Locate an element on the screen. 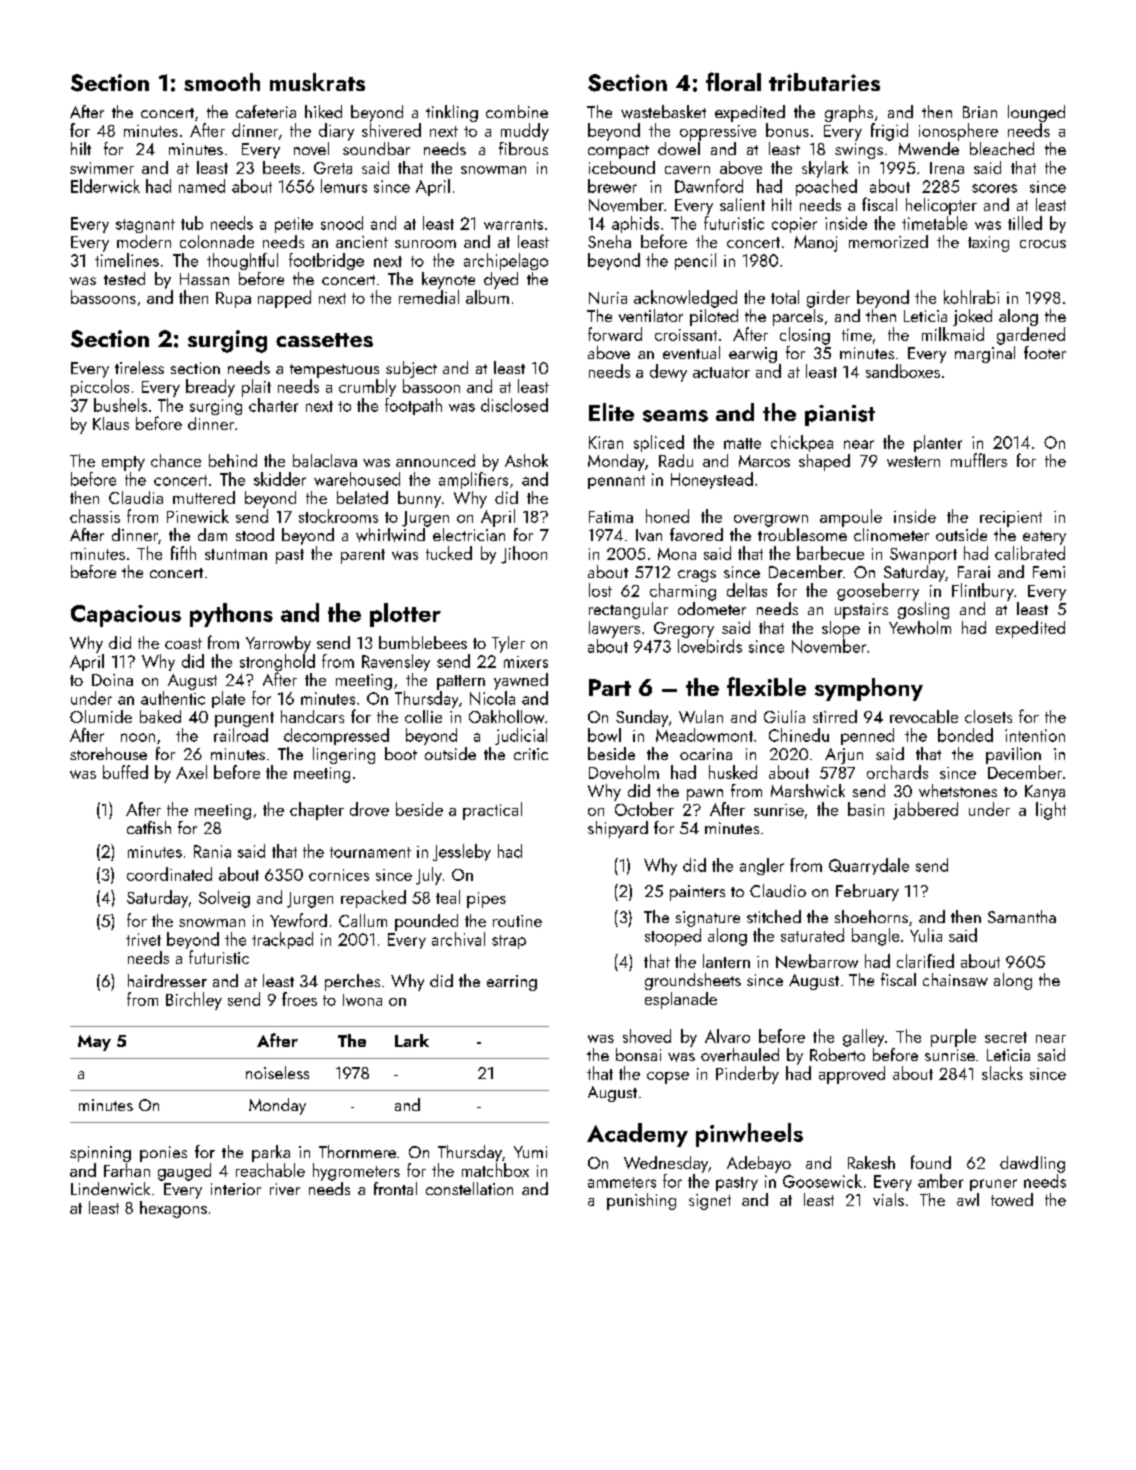  punishing is located at coordinates (641, 1201).
